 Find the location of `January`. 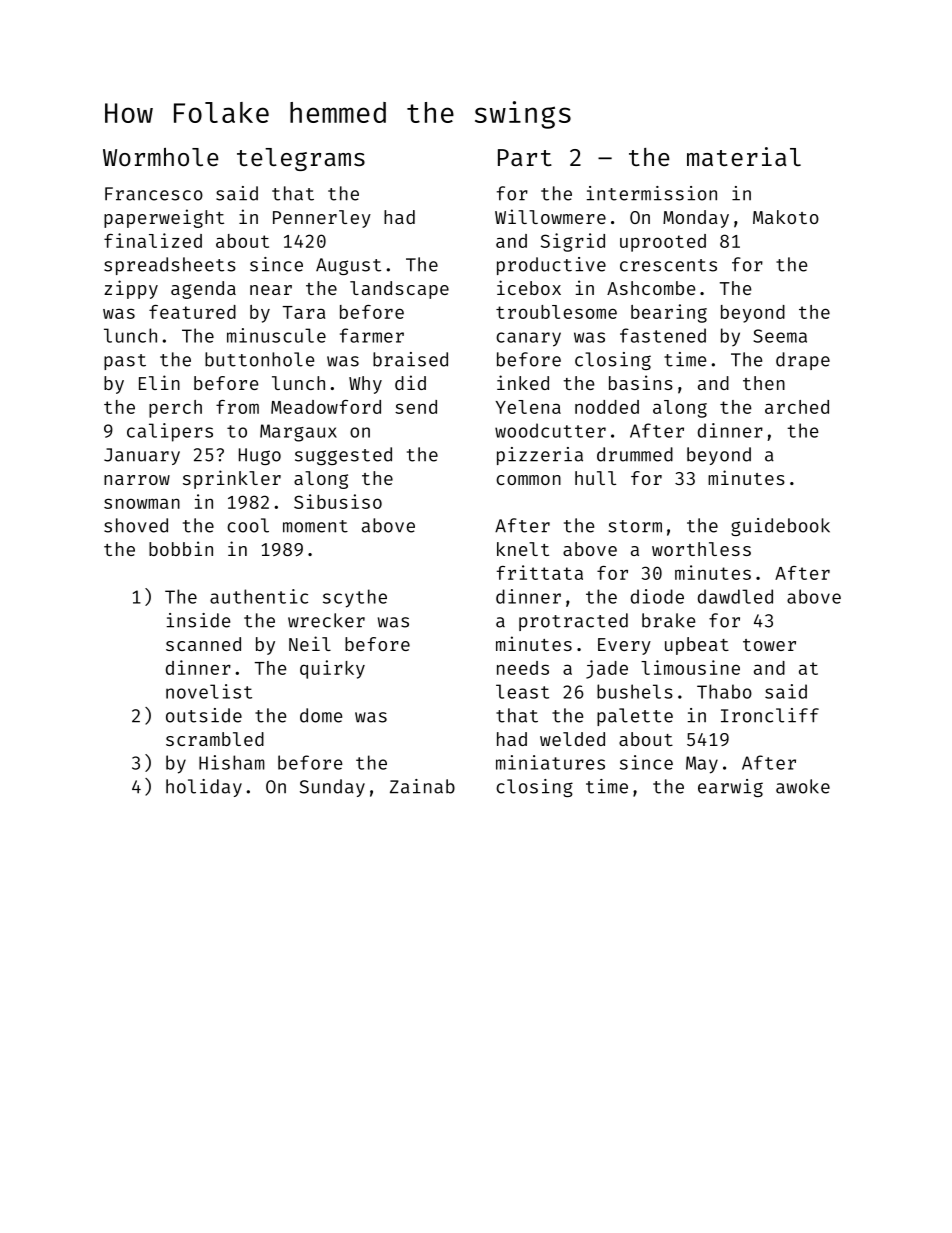

January is located at coordinates (142, 456).
